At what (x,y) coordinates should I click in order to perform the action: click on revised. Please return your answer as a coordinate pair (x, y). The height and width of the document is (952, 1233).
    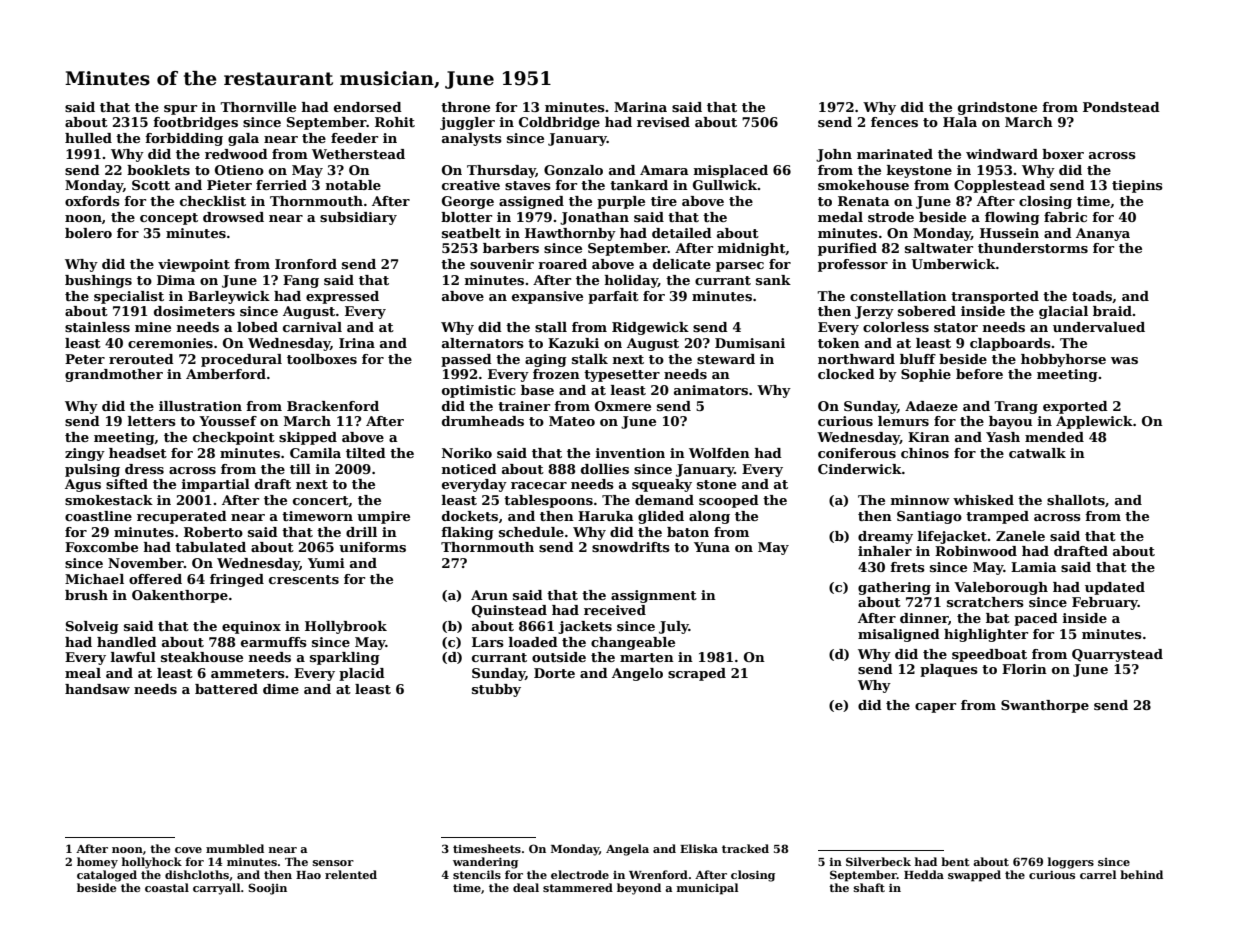
    Looking at the image, I should click on (663, 122).
